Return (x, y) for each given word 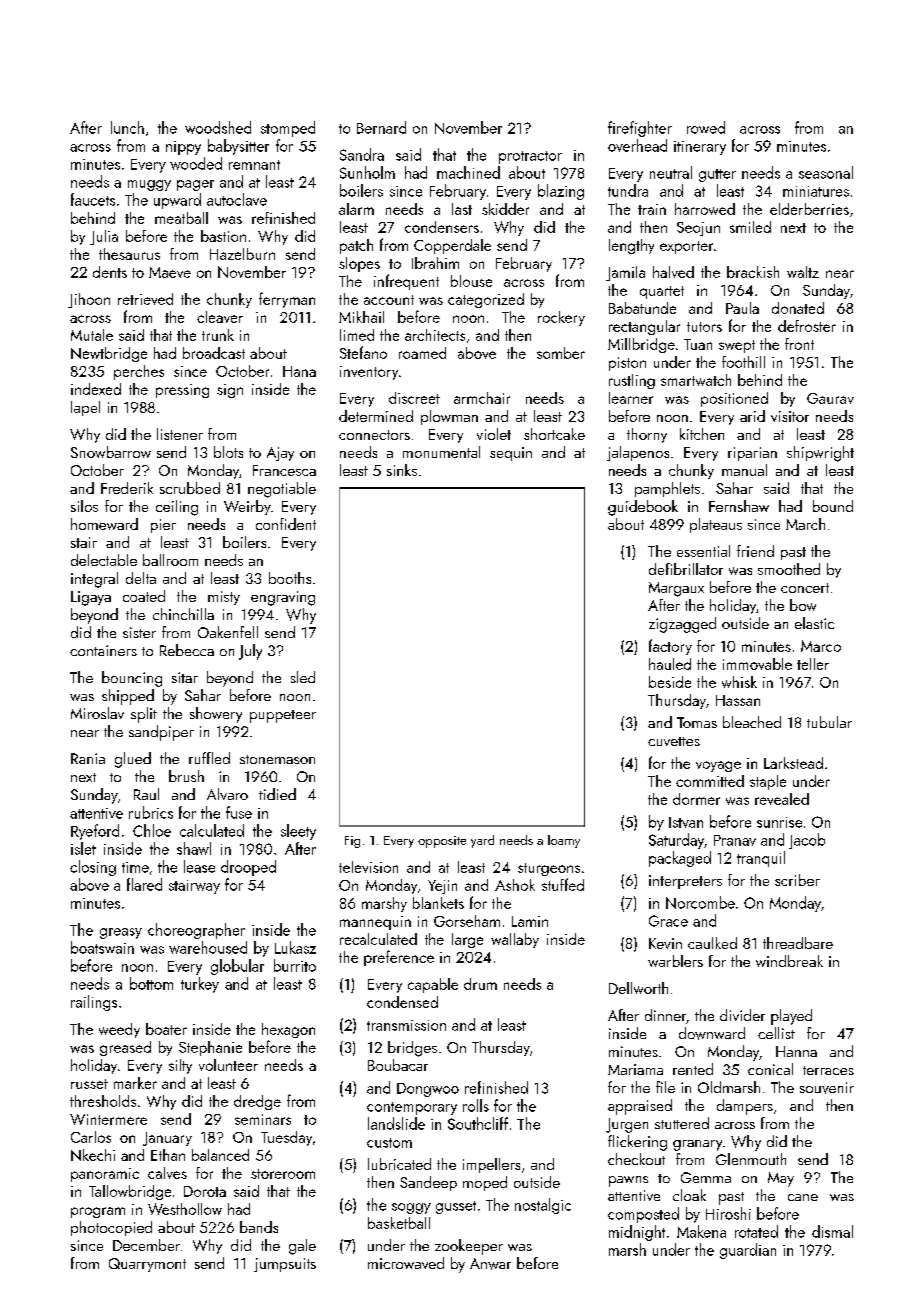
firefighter (640, 129)
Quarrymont (147, 1265)
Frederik (127, 488)
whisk (739, 682)
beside (670, 682)
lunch (127, 127)
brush (186, 776)
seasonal (826, 172)
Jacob (807, 841)
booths (290, 578)
